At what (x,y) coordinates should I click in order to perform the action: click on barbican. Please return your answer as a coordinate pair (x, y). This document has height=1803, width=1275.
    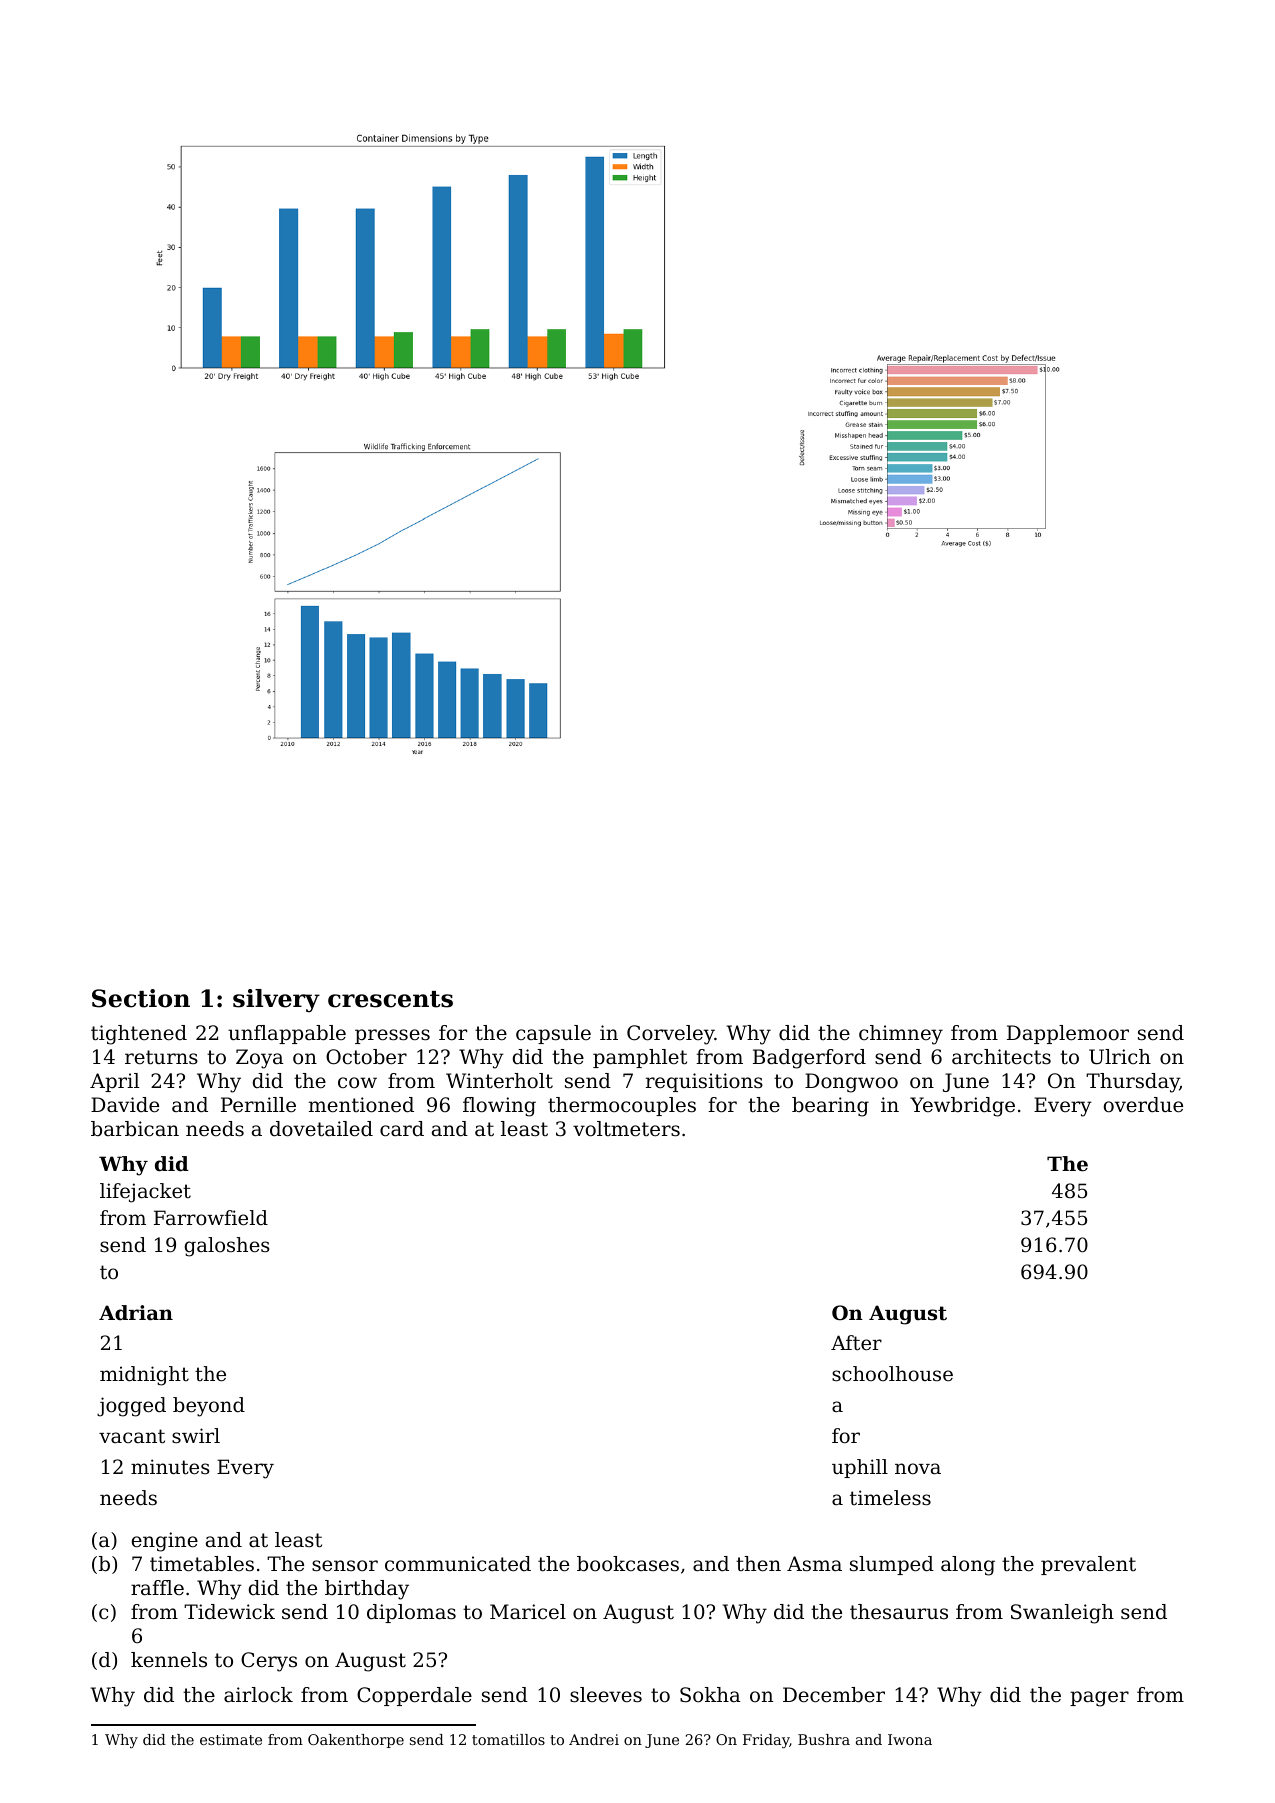
    Looking at the image, I should click on (135, 1129).
